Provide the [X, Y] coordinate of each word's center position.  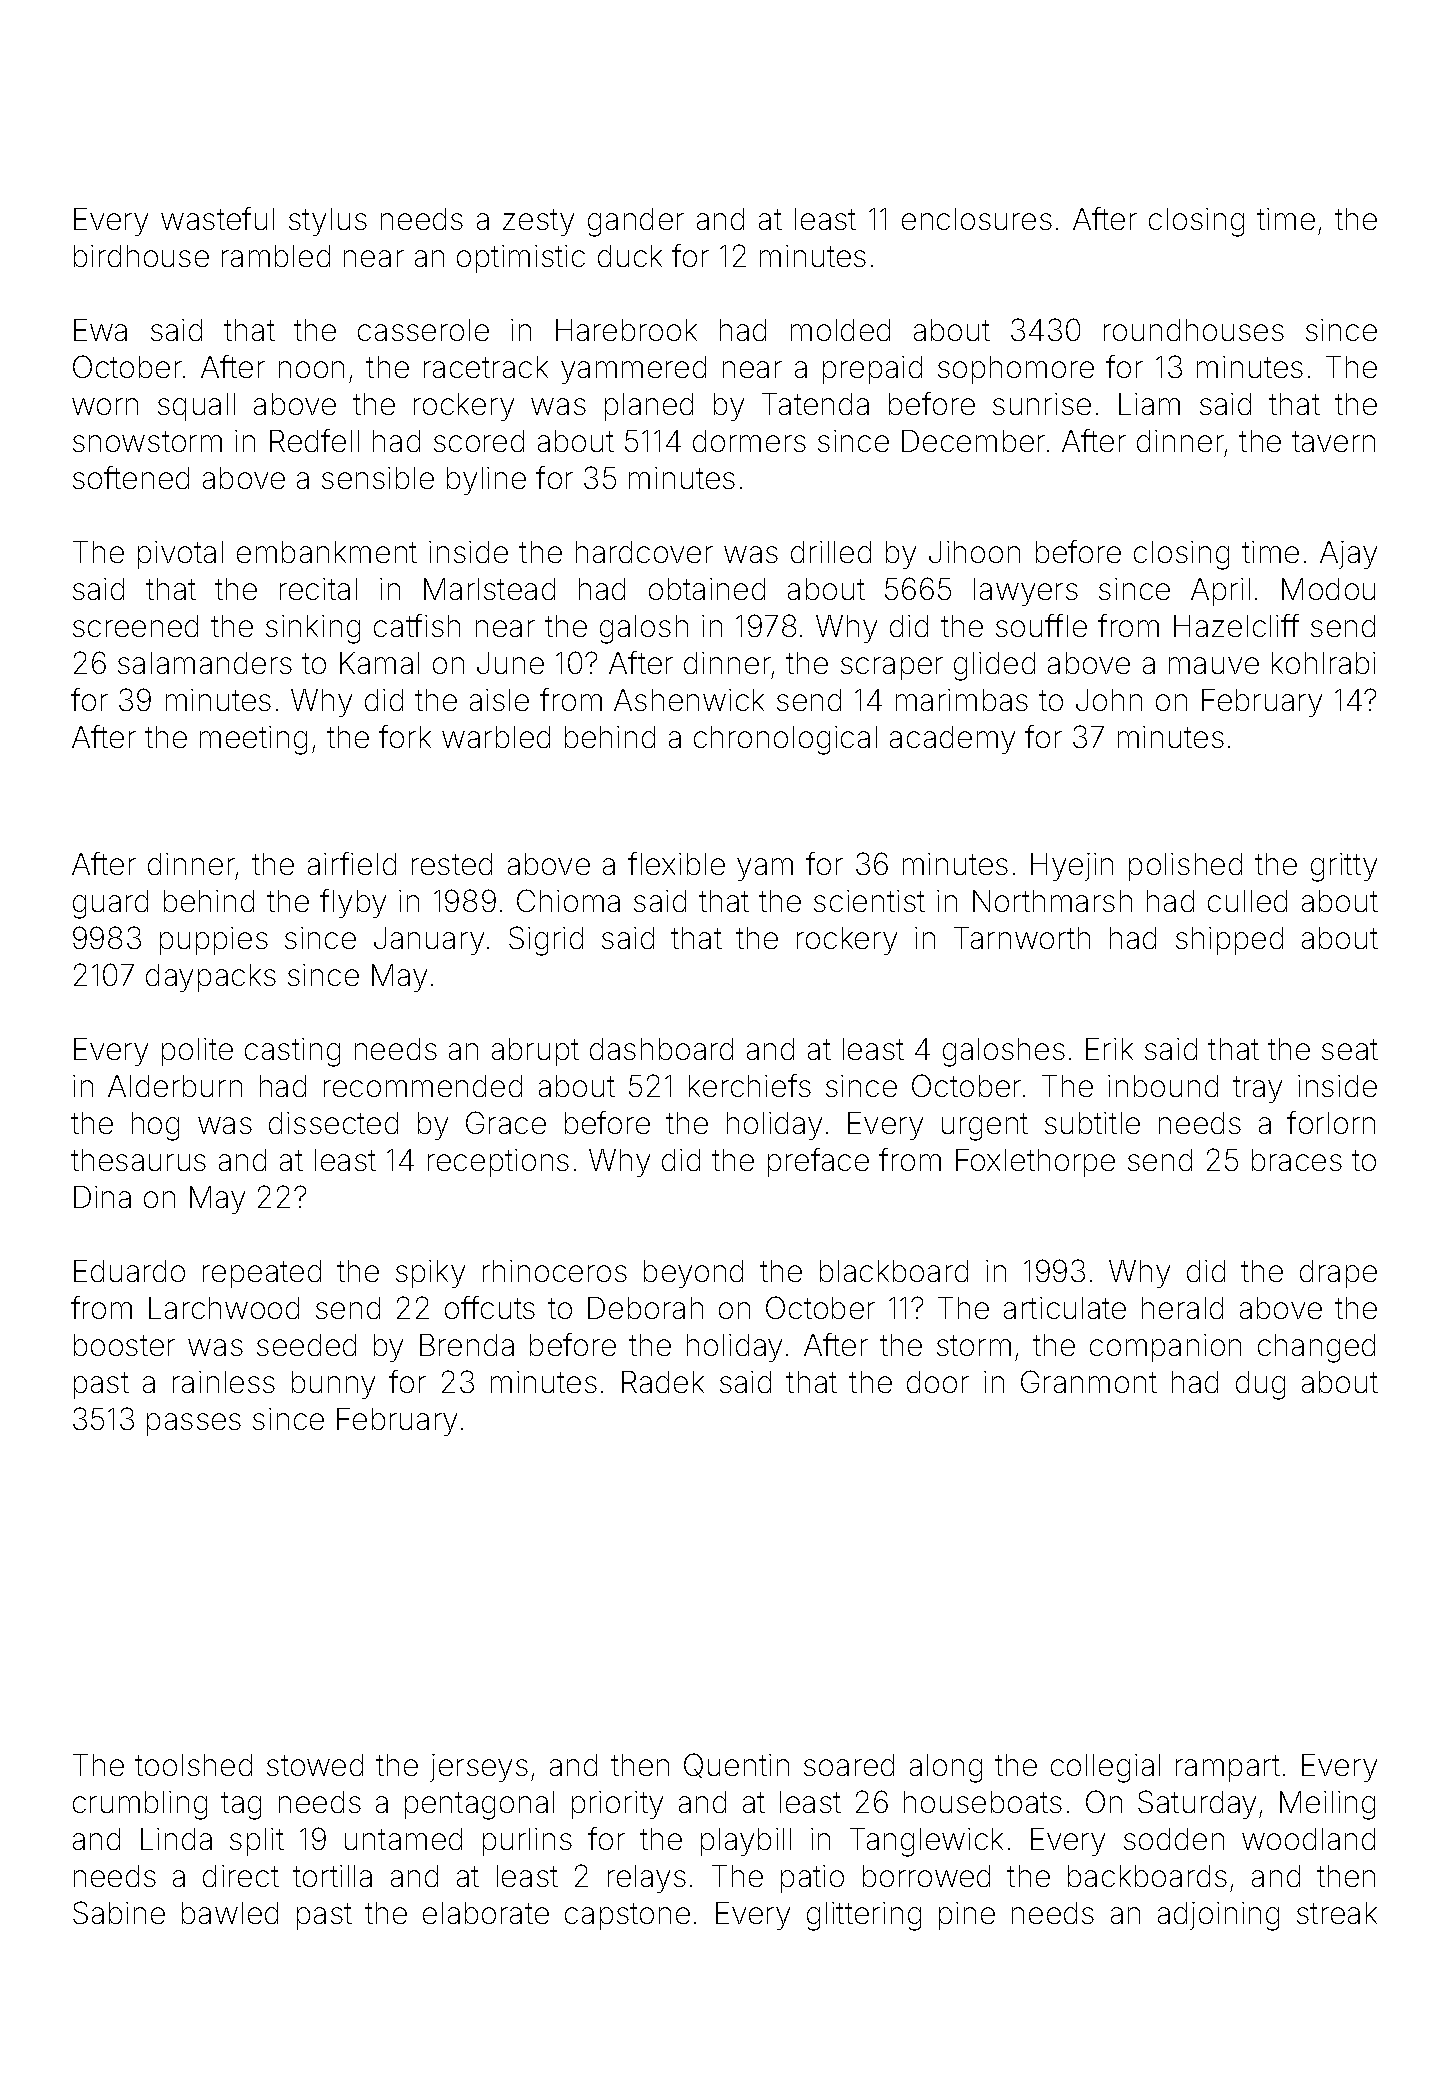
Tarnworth [1022, 938]
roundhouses [1194, 330]
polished [1185, 867]
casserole [423, 330]
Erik [1109, 1049]
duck [630, 256]
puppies [214, 941]
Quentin [736, 1765]
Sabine [119, 1912]
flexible [676, 863]
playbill [746, 1842]
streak [1337, 1913]
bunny [333, 1385]
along [946, 1768]
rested [452, 864]
